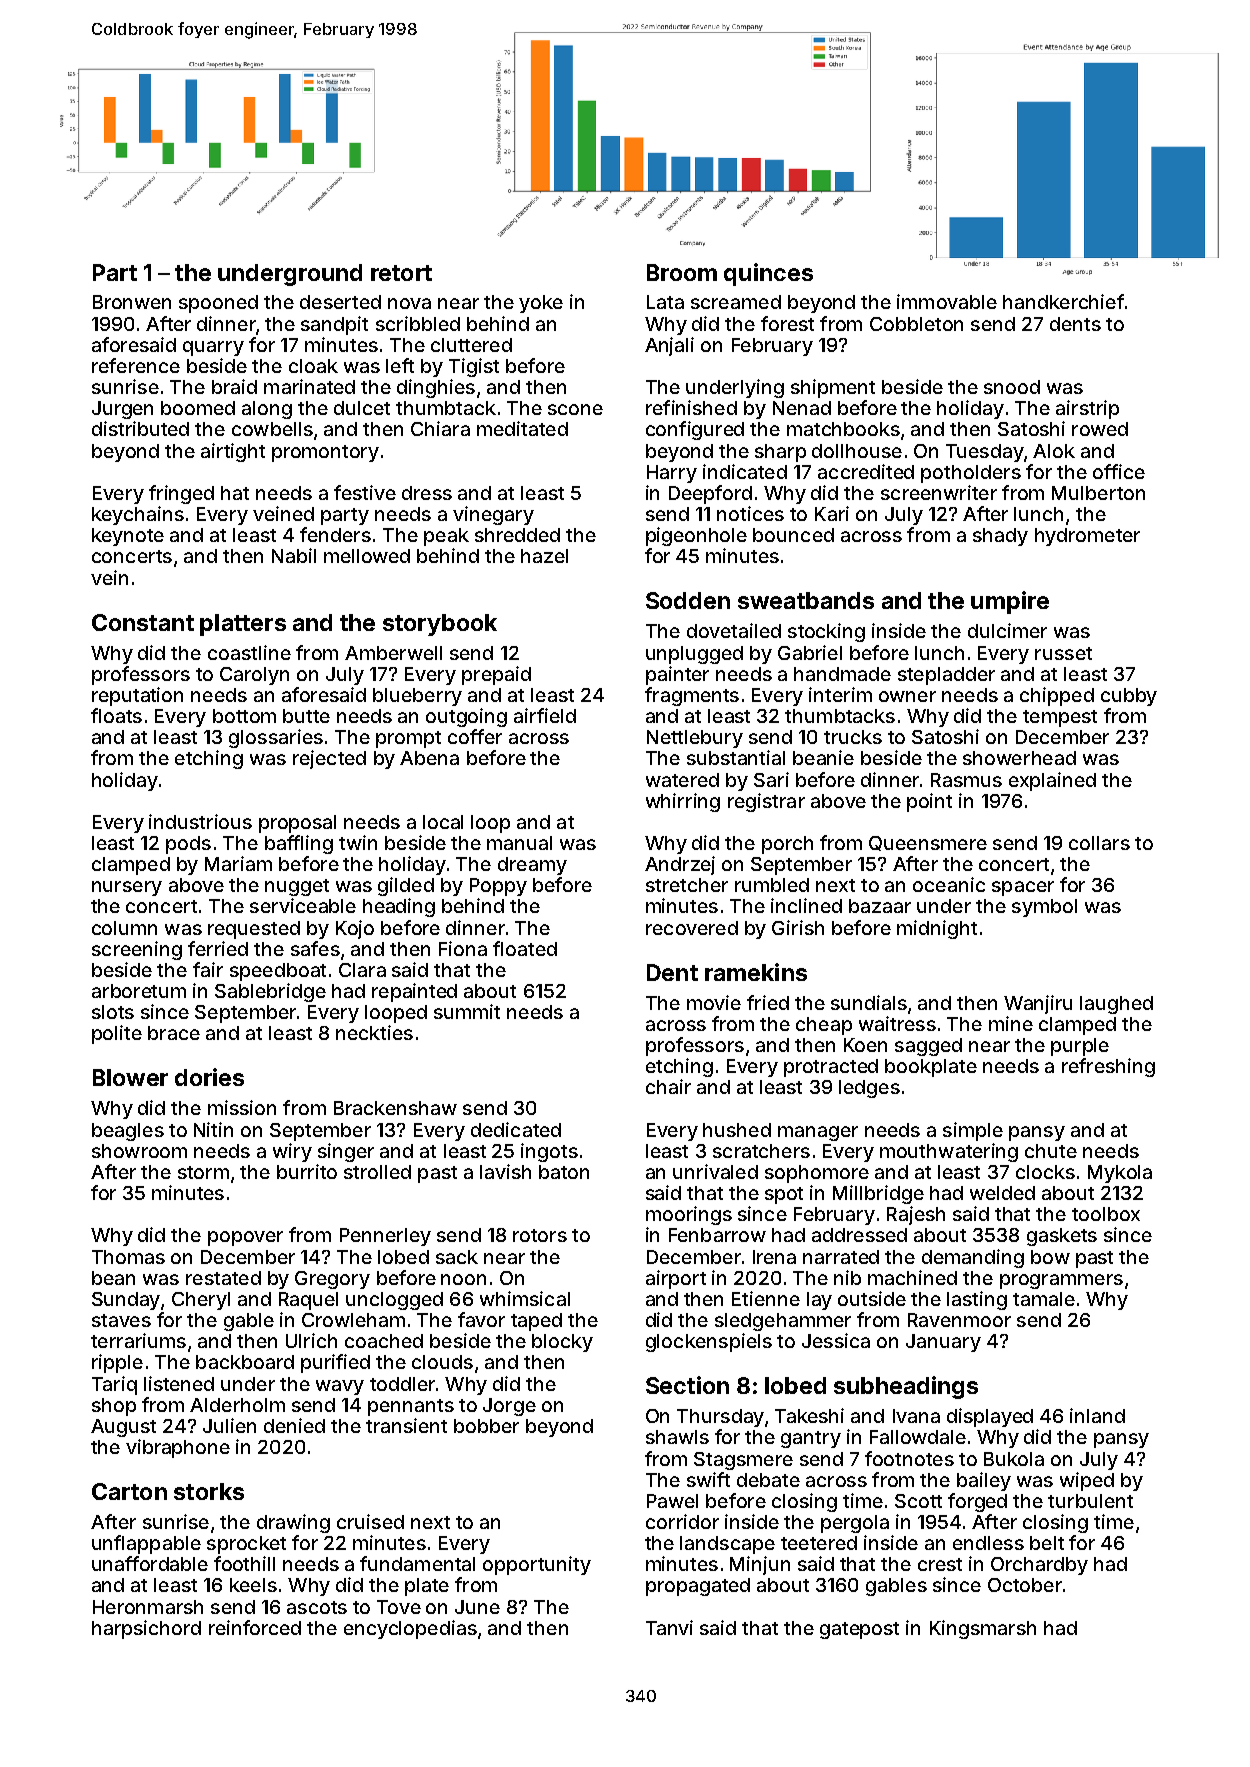  I want to click on Mariam, so click(238, 863).
